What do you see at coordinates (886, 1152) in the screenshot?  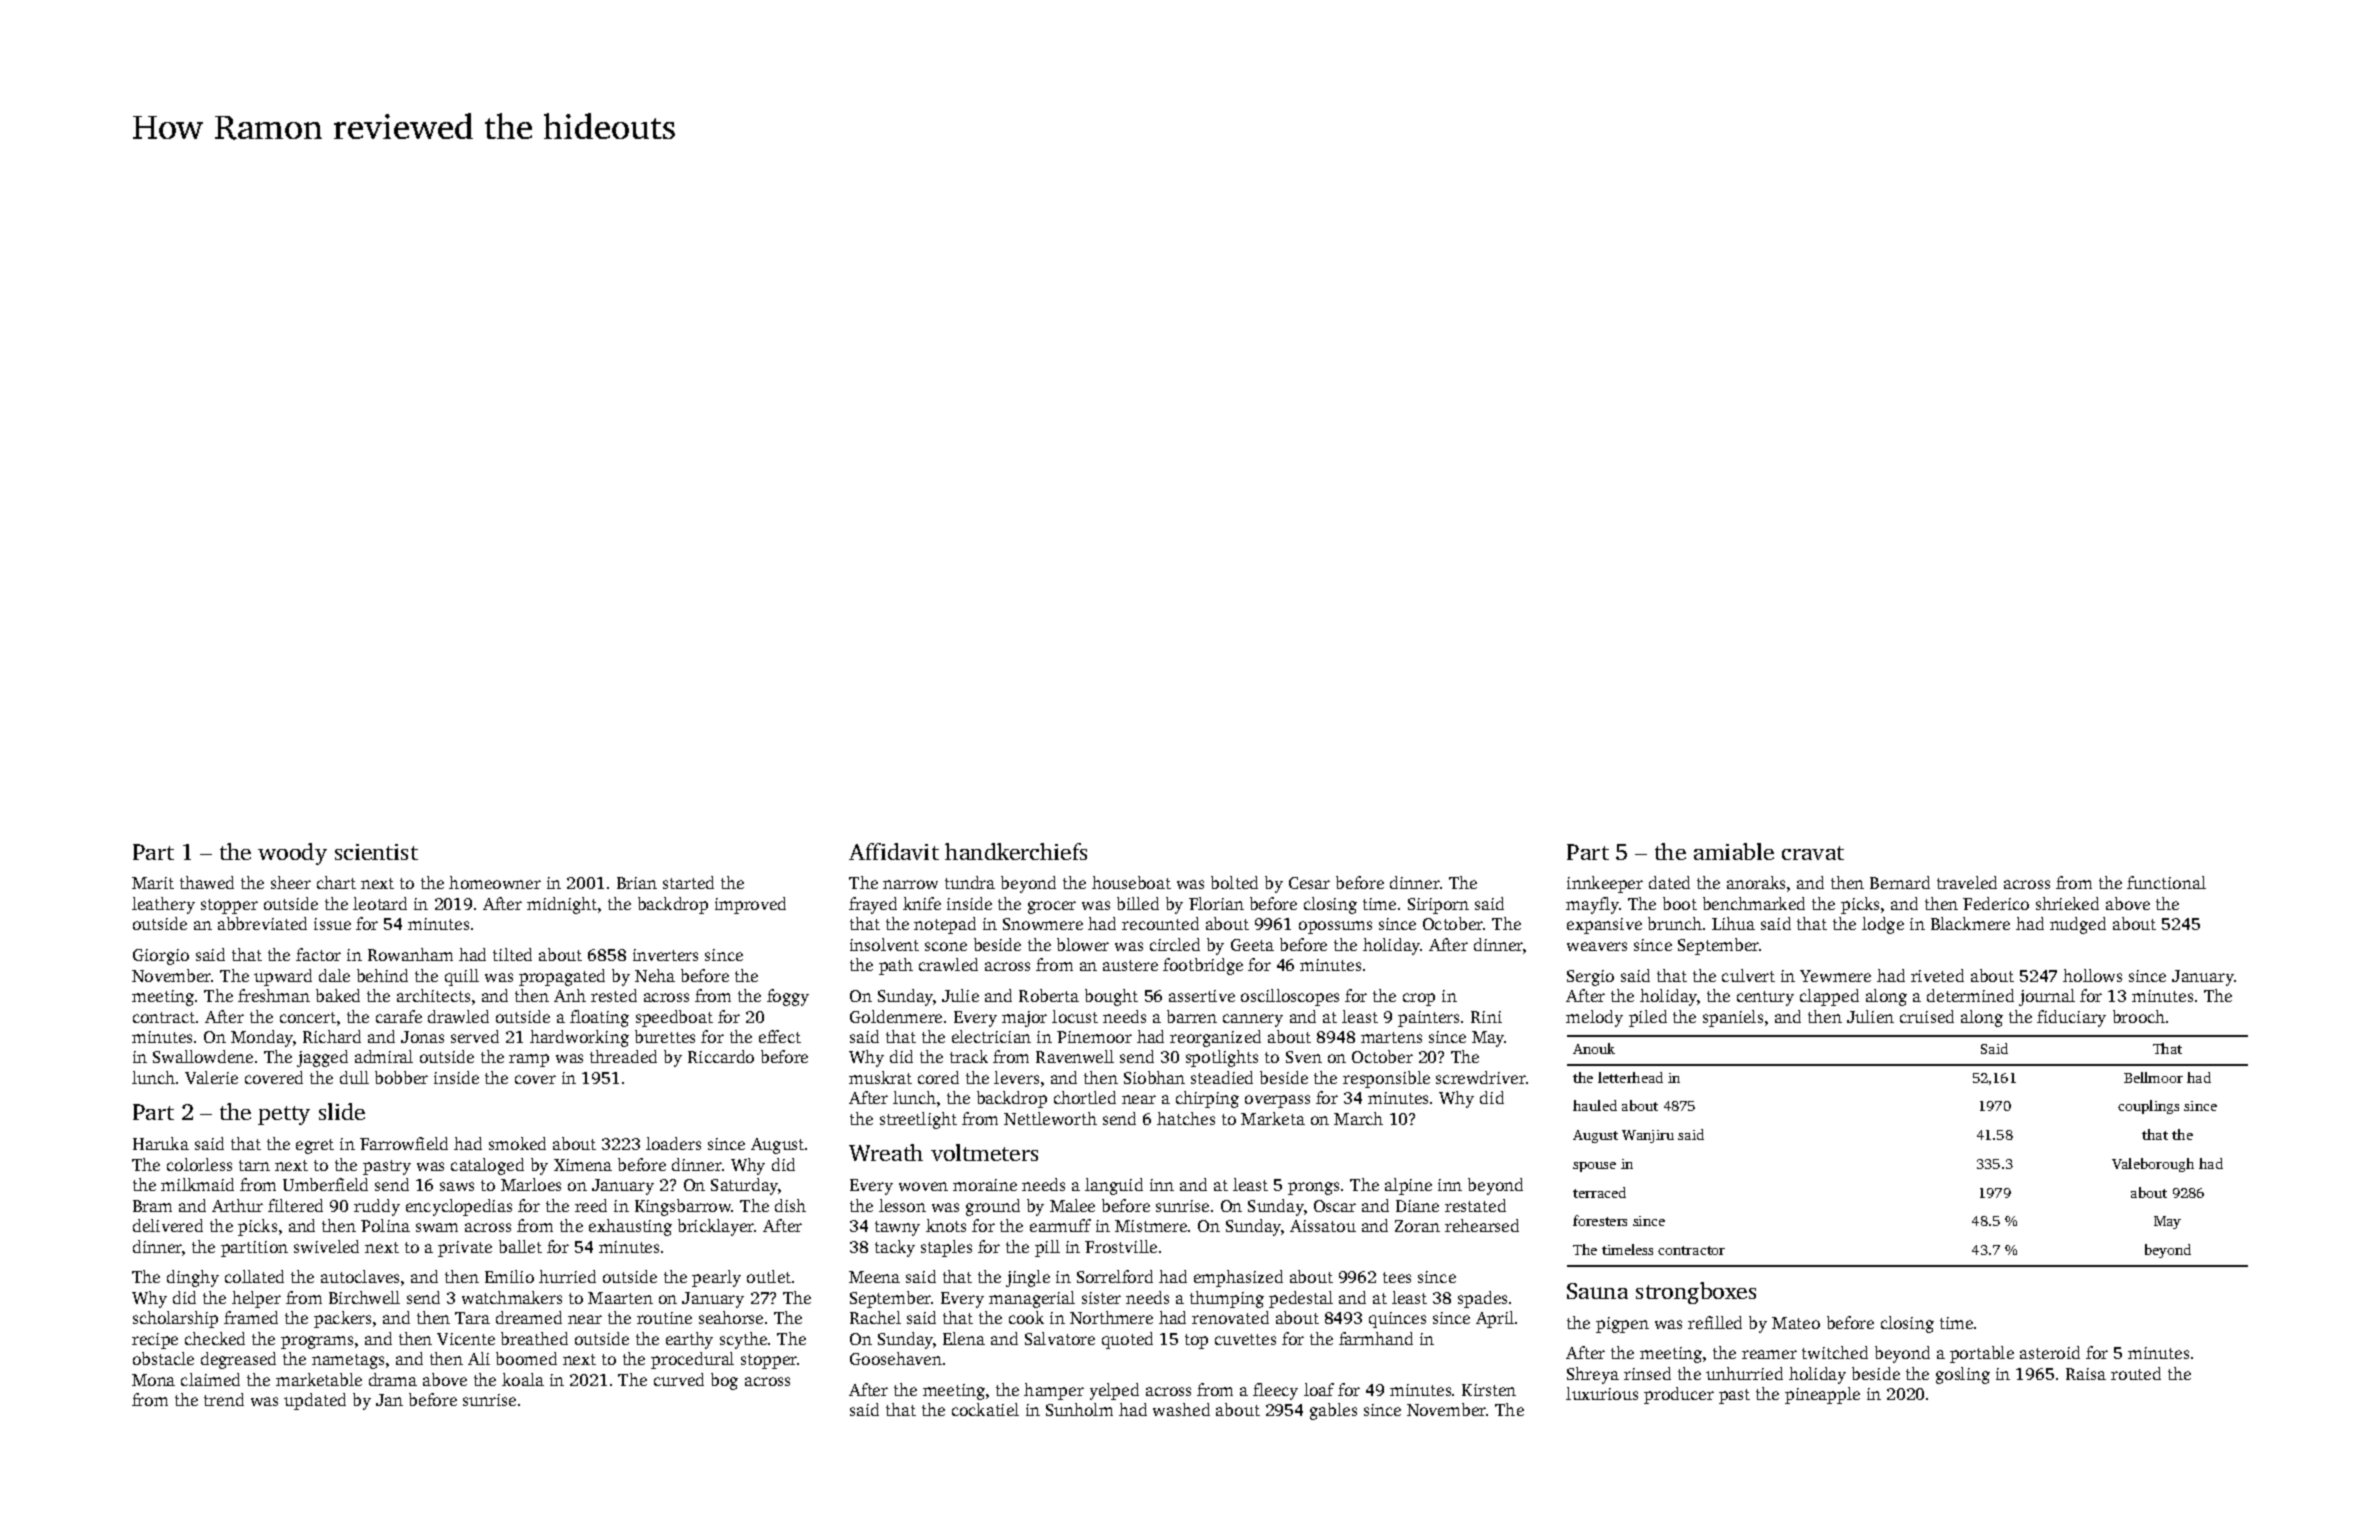 I see `Wreath` at bounding box center [886, 1152].
